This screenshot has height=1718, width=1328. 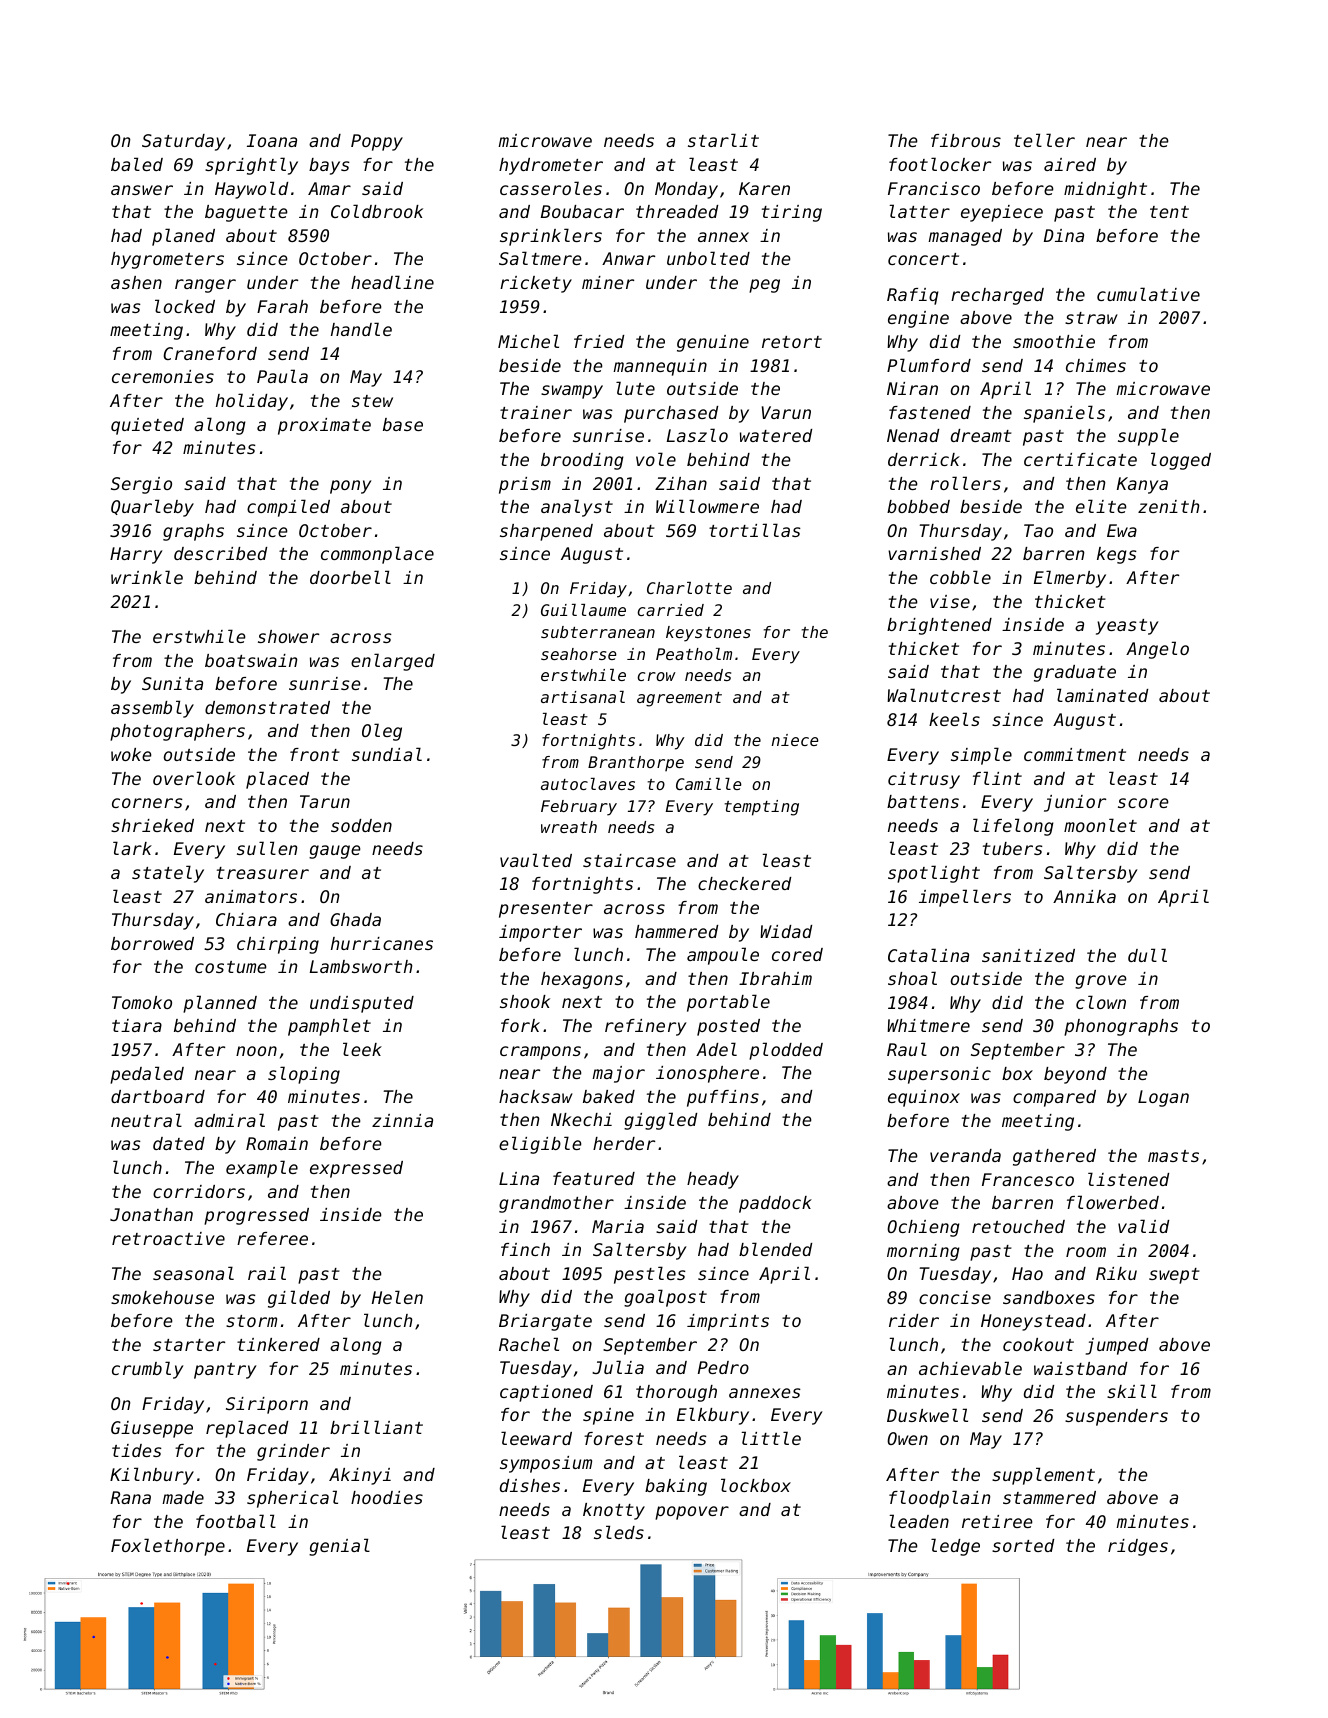 I want to click on ashen, so click(x=136, y=282).
